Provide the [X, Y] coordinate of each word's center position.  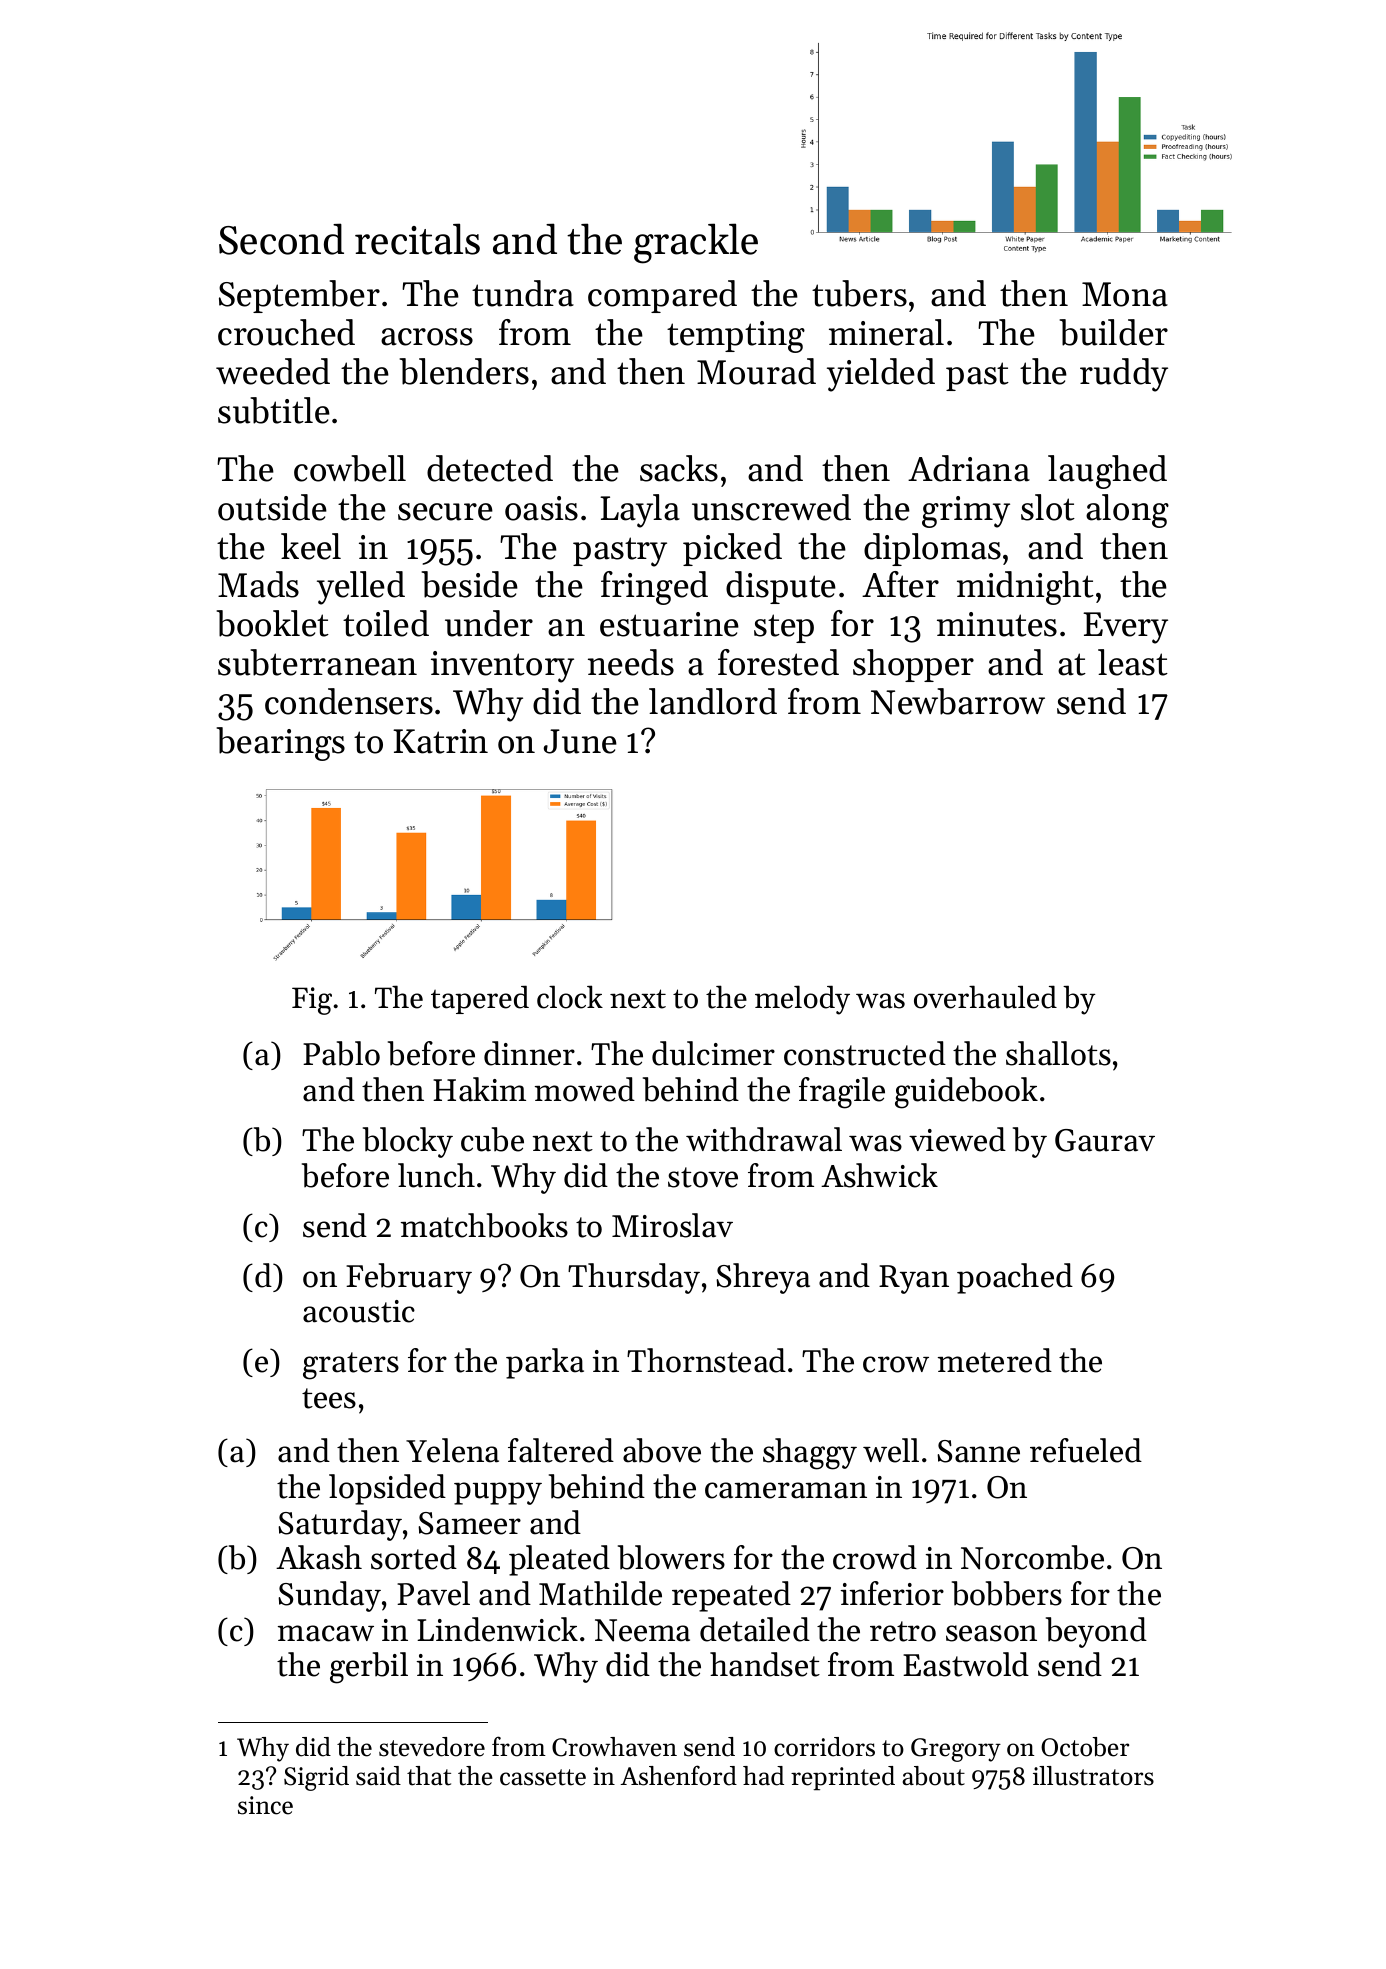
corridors [824, 1747]
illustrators [1093, 1776]
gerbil [369, 1668]
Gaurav [1105, 1140]
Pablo [341, 1053]
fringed [654, 588]
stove [703, 1177]
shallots [1058, 1053]
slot [1048, 507]
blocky [408, 1142]
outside [272, 507]
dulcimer [713, 1053]
